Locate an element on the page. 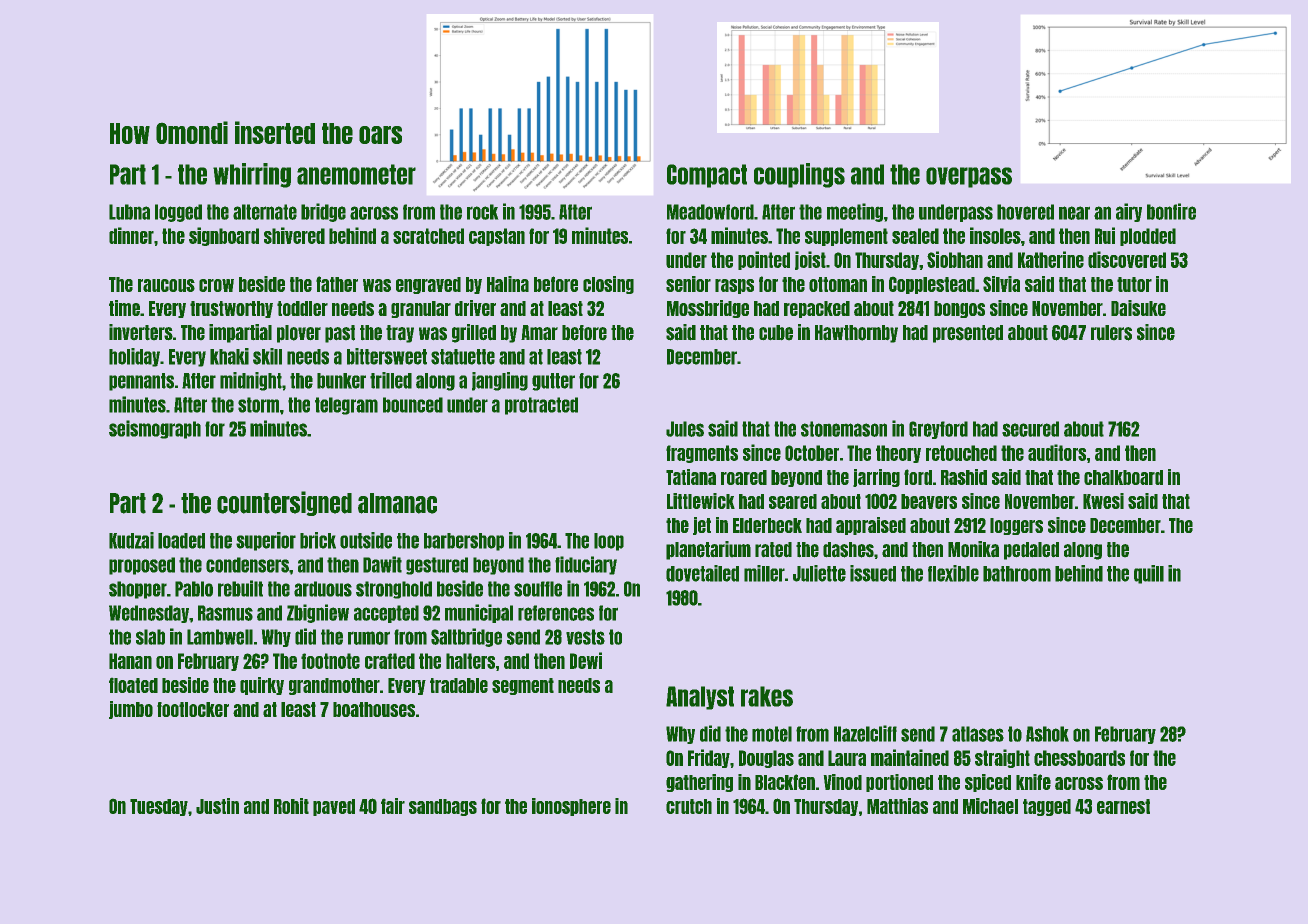 The width and height of the document is (1308, 924). tagged is located at coordinates (1047, 807).
